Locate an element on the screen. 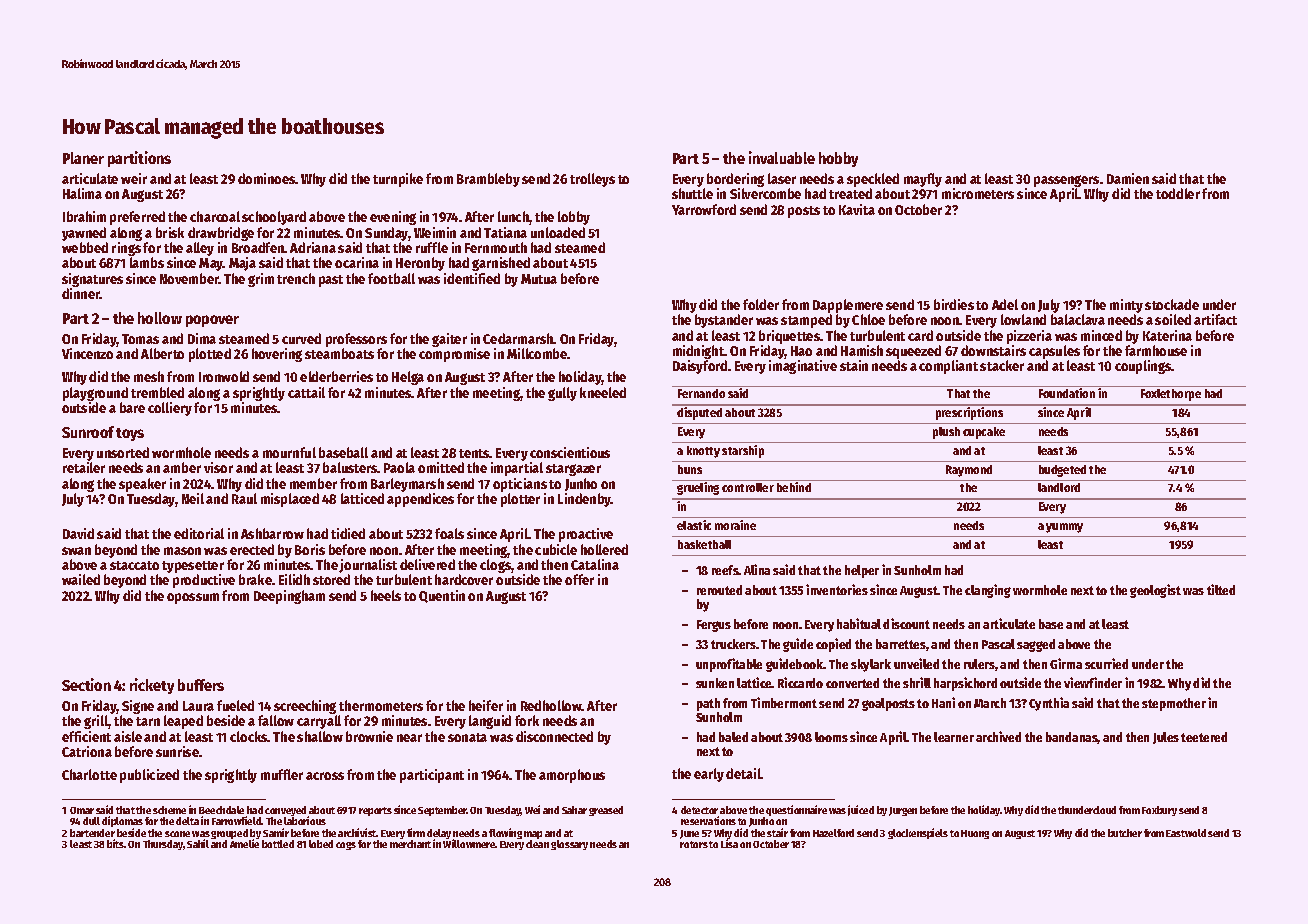 The width and height of the screenshot is (1308, 924). turnpike is located at coordinates (398, 180).
